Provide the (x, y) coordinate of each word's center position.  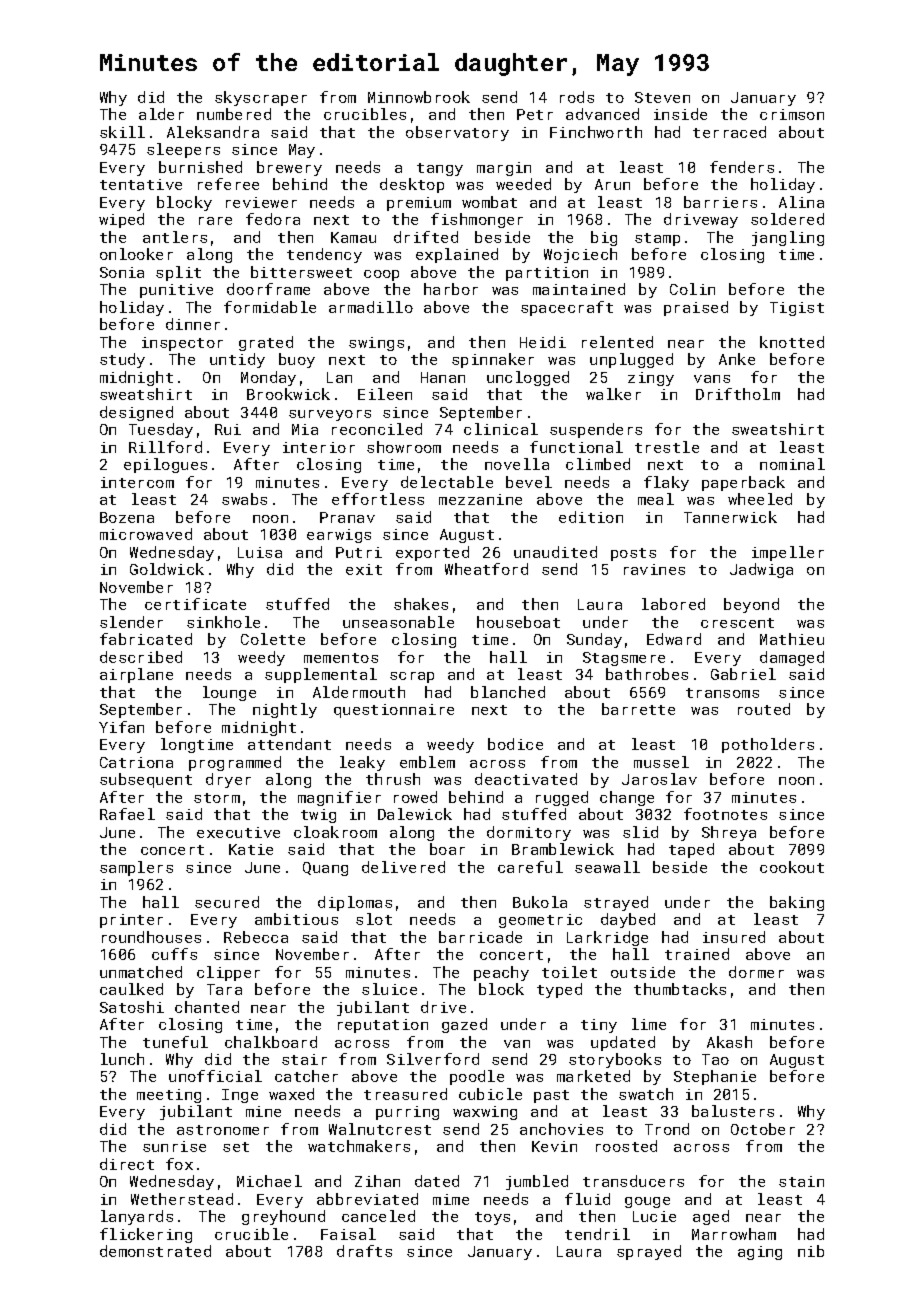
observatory (457, 133)
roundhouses (151, 937)
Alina (801, 202)
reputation (383, 1026)
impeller (788, 553)
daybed (628, 920)
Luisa (260, 552)
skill (122, 132)
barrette (638, 709)
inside (680, 114)
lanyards (137, 1217)
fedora (273, 219)
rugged (562, 798)
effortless (378, 499)
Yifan (121, 727)
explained (457, 255)
